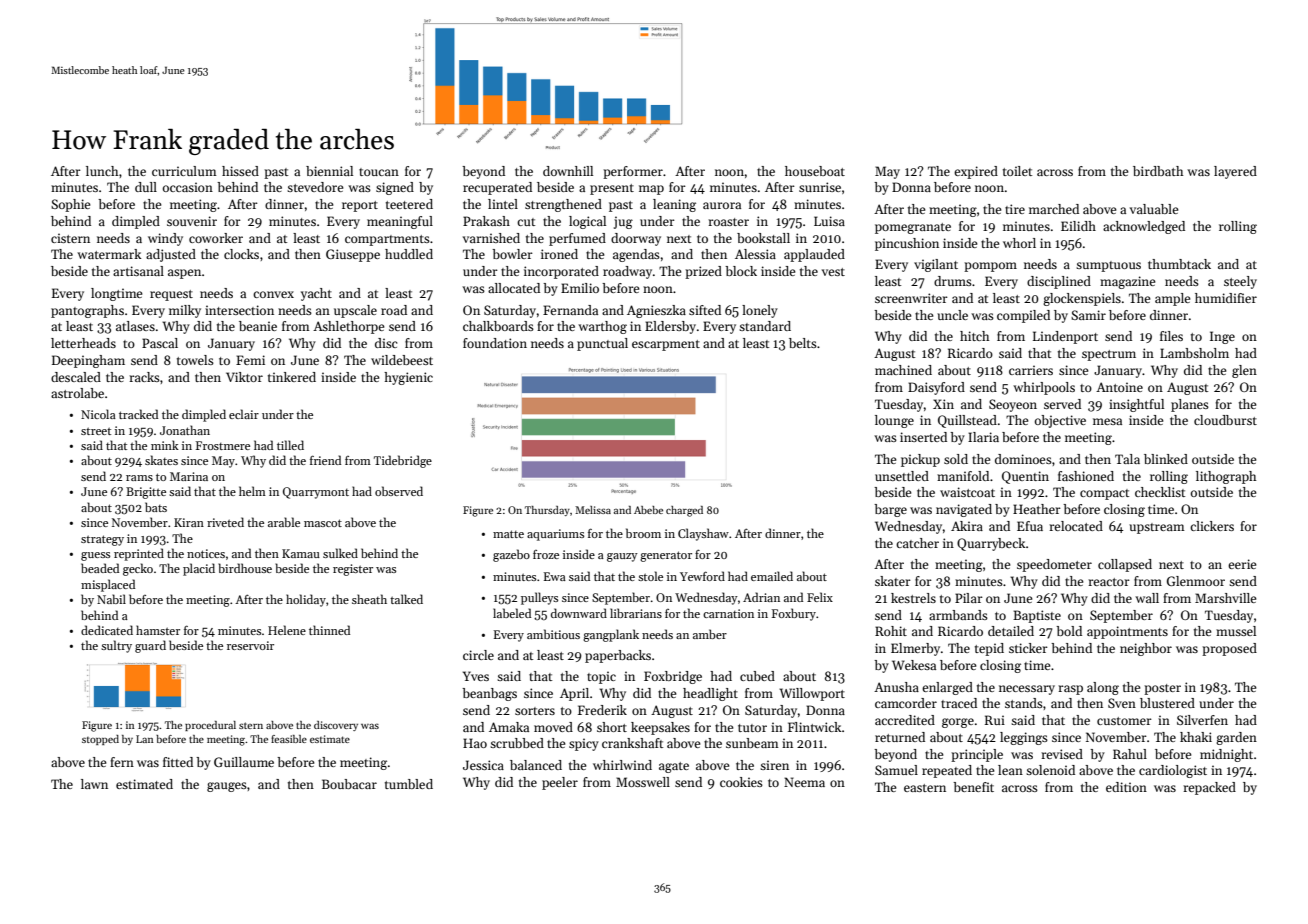 This screenshot has width=1308, height=924. Describe the element at coordinates (915, 649) in the screenshot. I see `Elmerby` at that location.
